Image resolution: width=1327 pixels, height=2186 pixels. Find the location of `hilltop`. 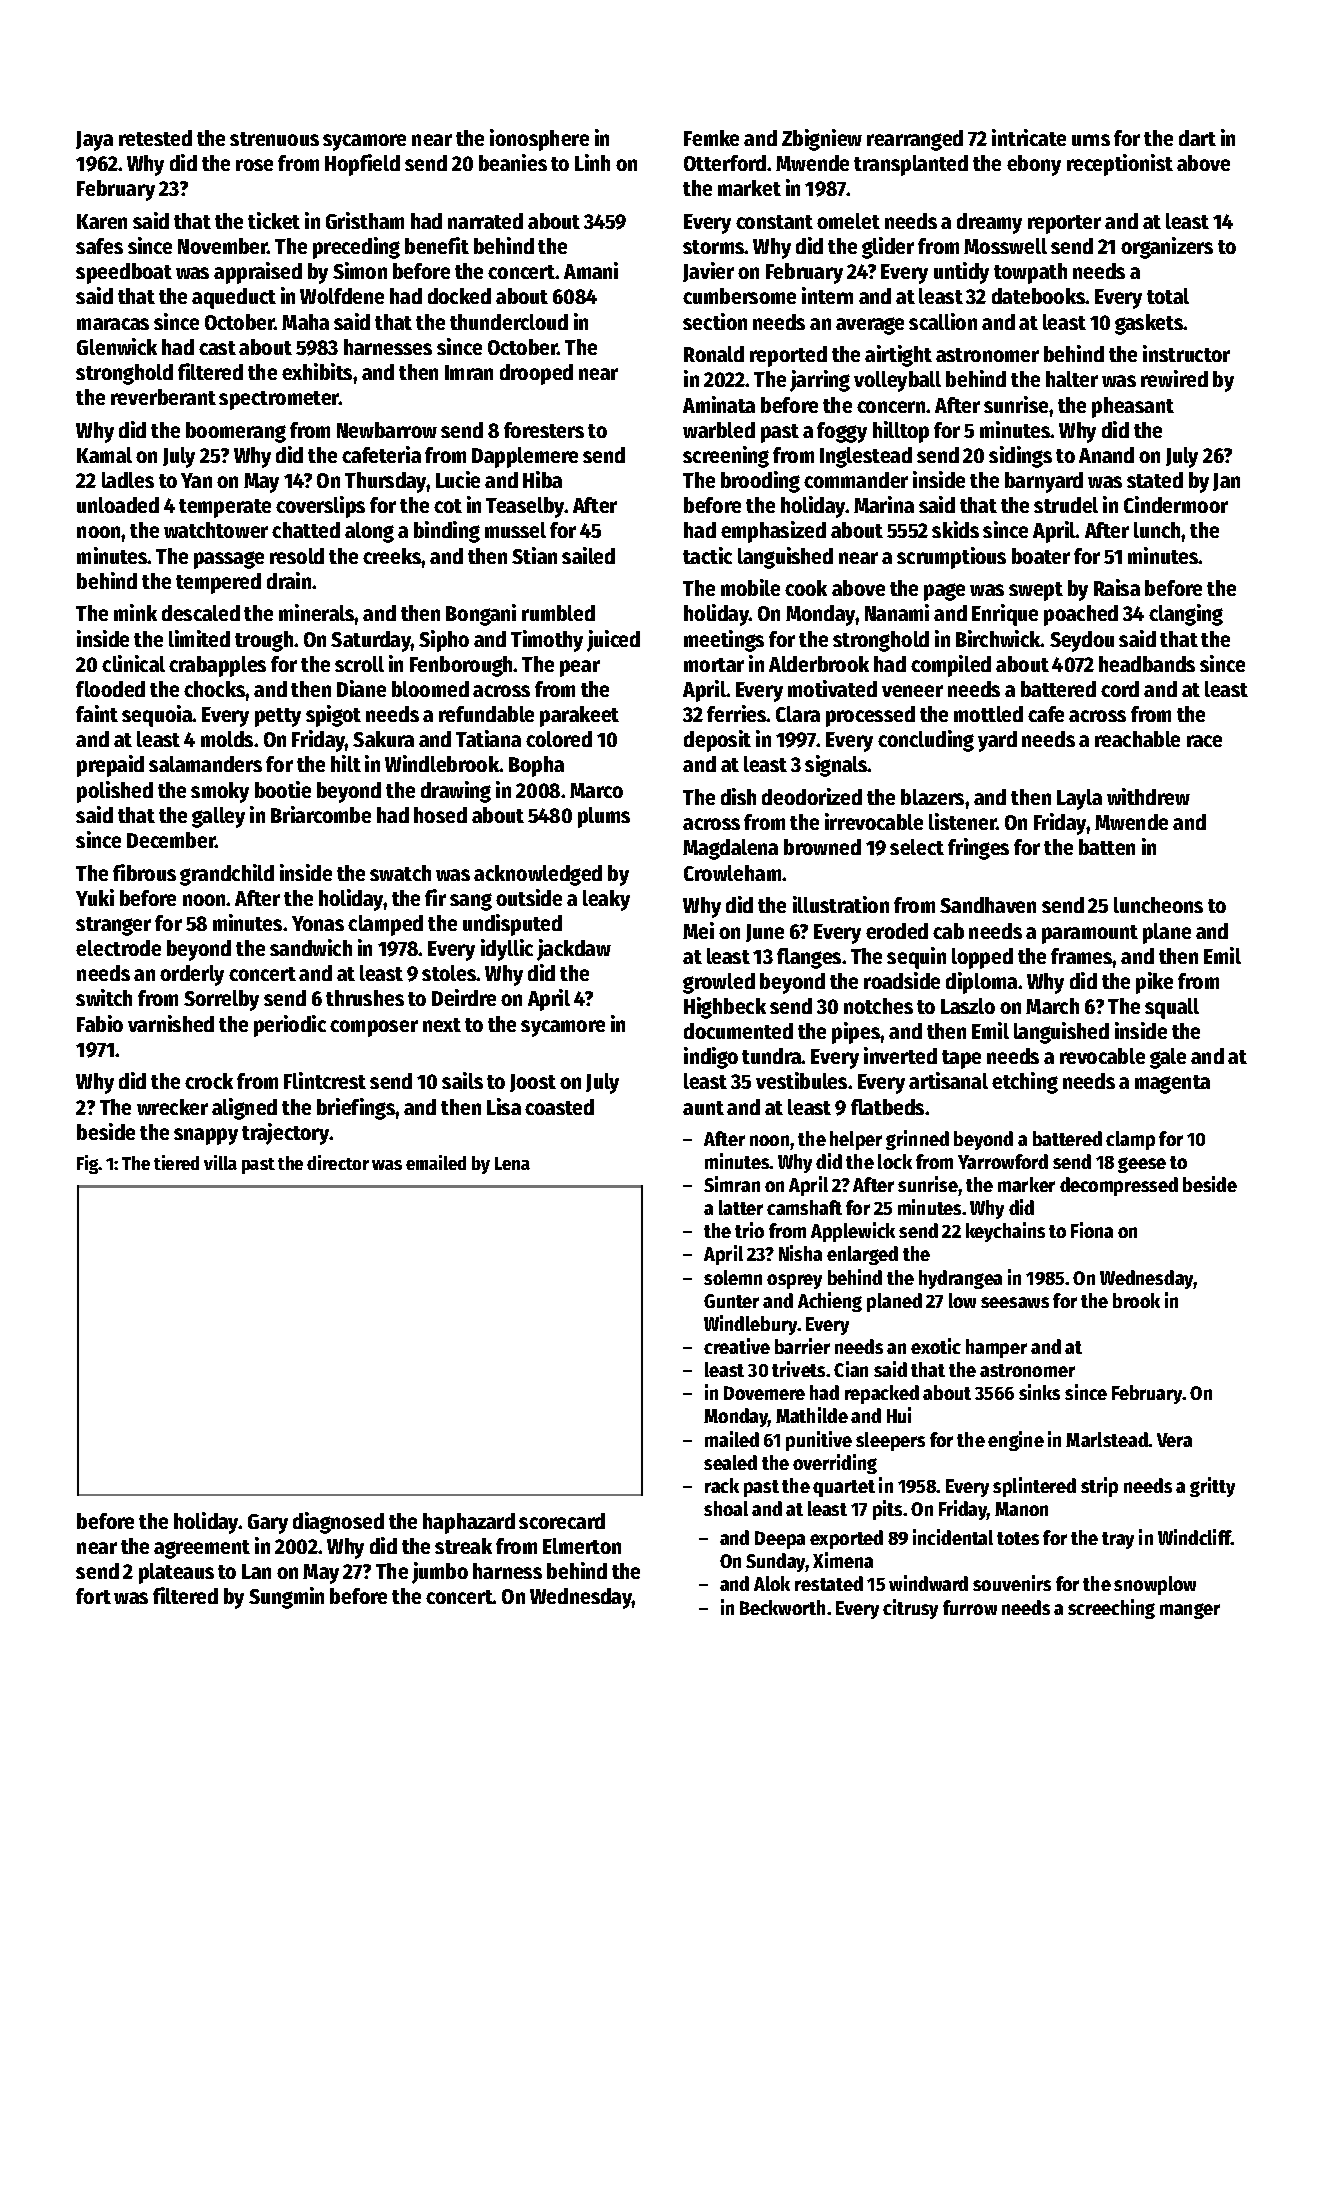

hilltop is located at coordinates (901, 432).
